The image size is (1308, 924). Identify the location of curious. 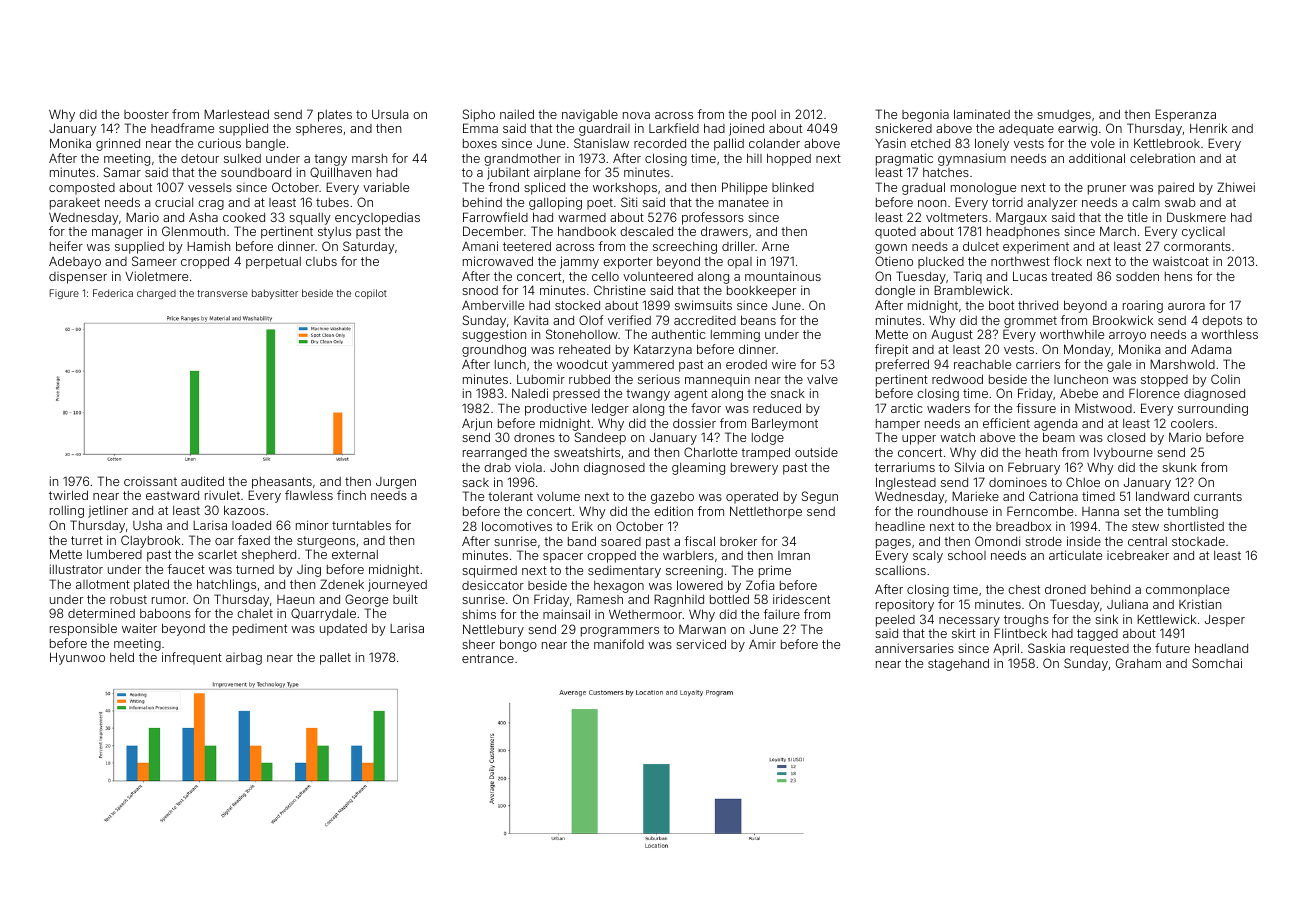
(219, 143).
